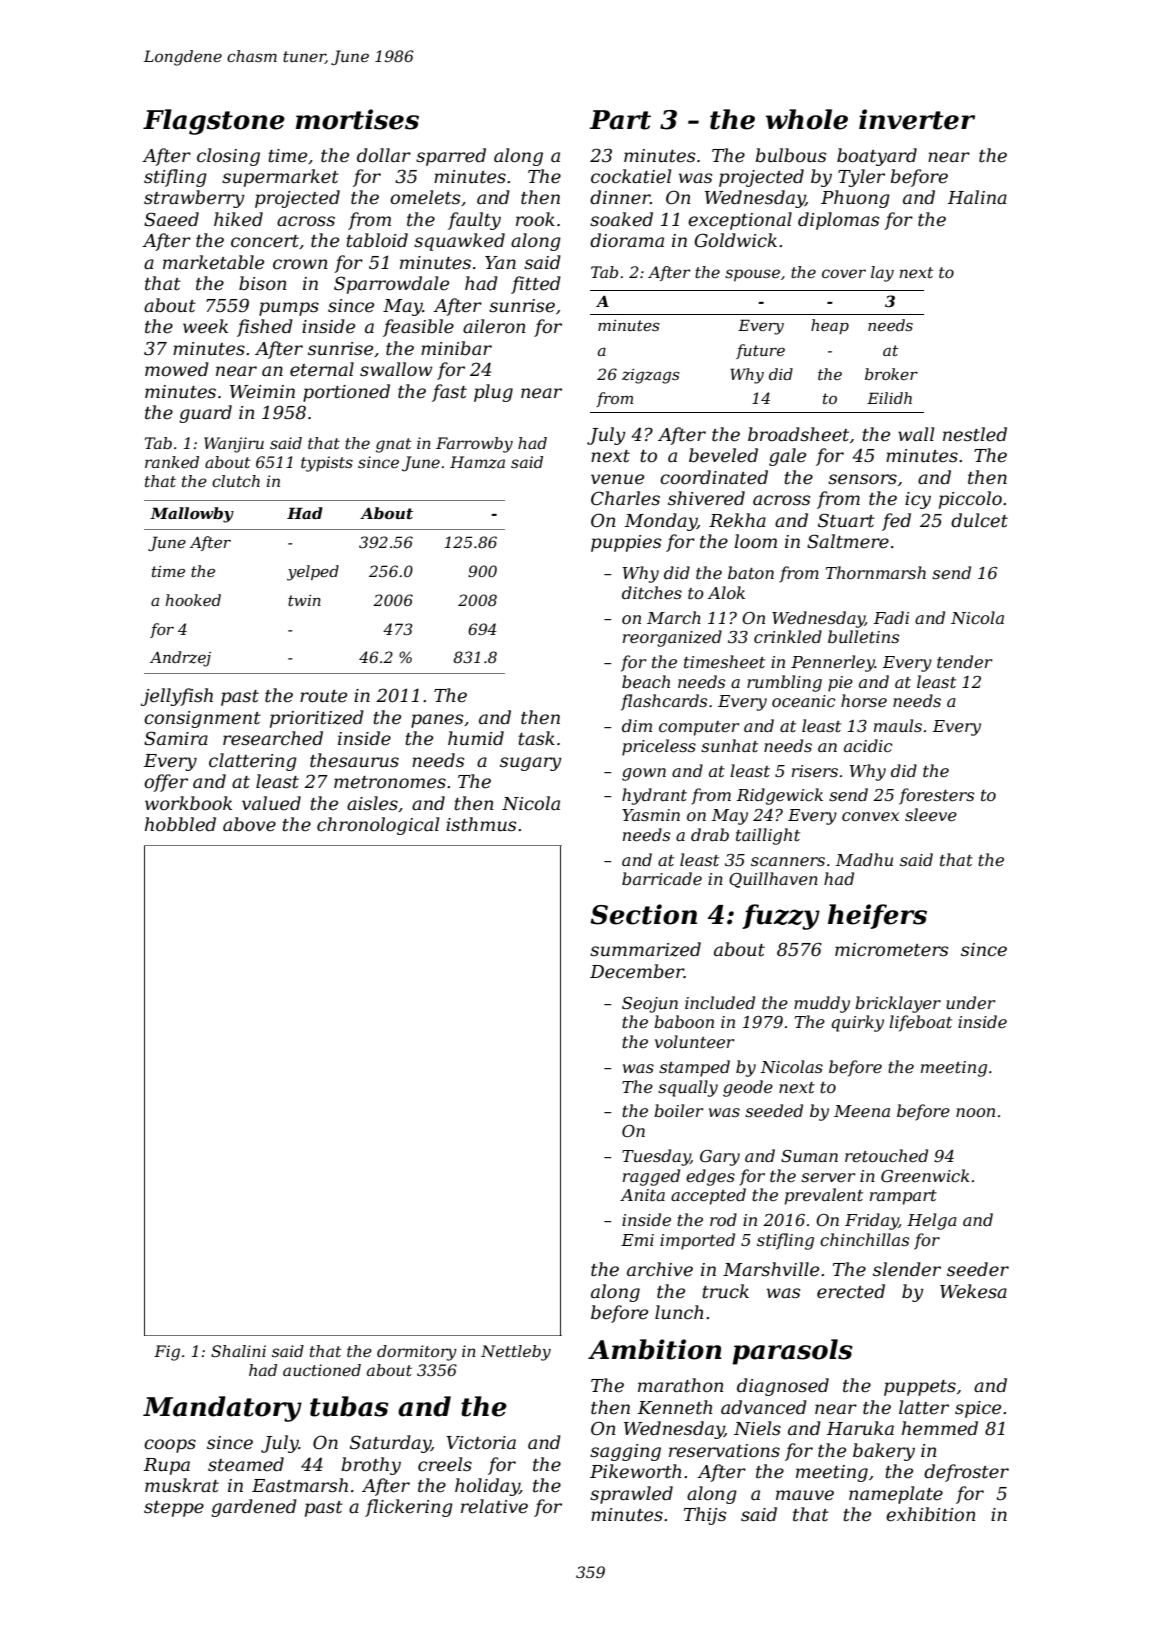  I want to click on inverter, so click(917, 119).
